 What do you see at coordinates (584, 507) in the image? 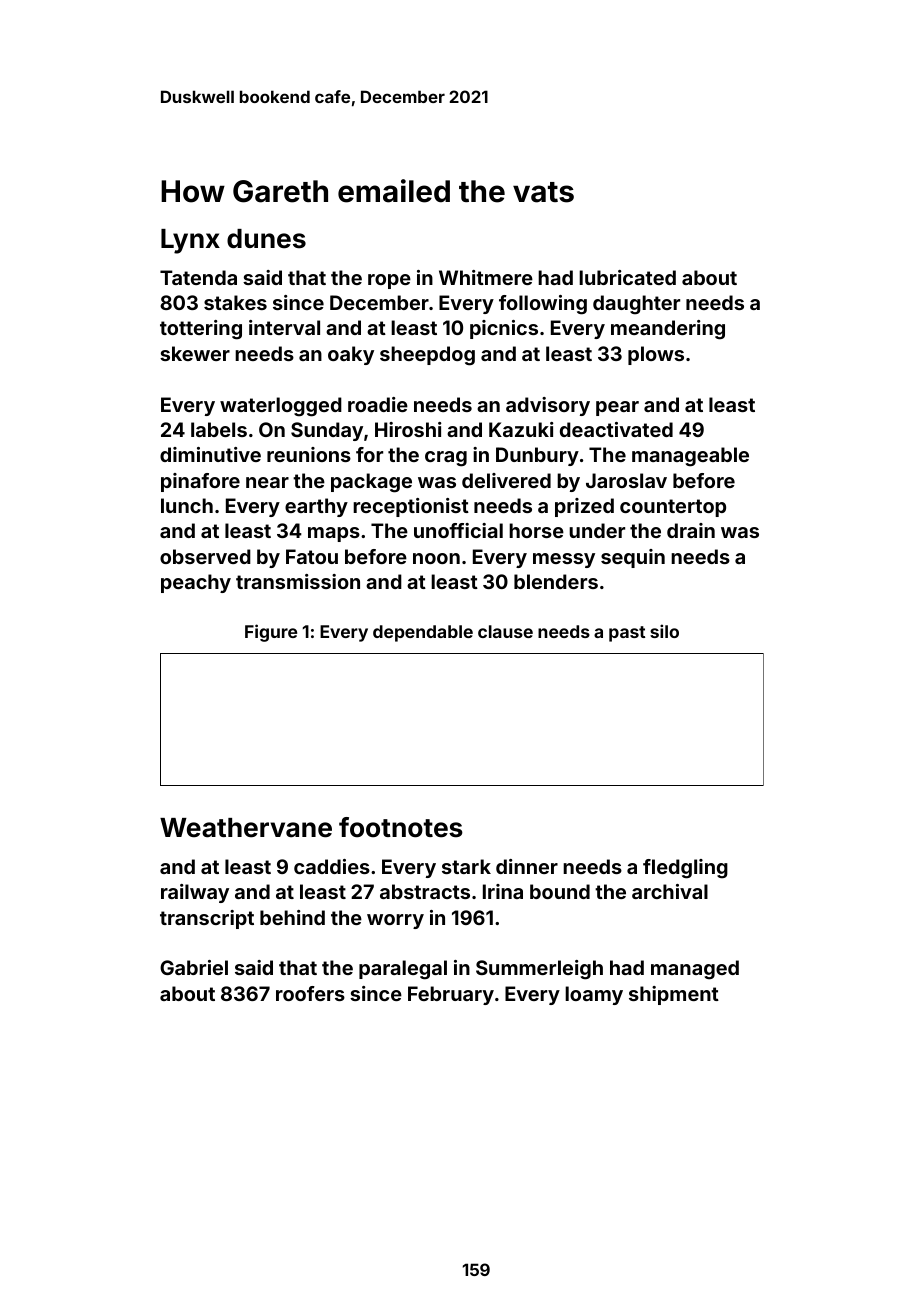
I see `prized` at bounding box center [584, 507].
